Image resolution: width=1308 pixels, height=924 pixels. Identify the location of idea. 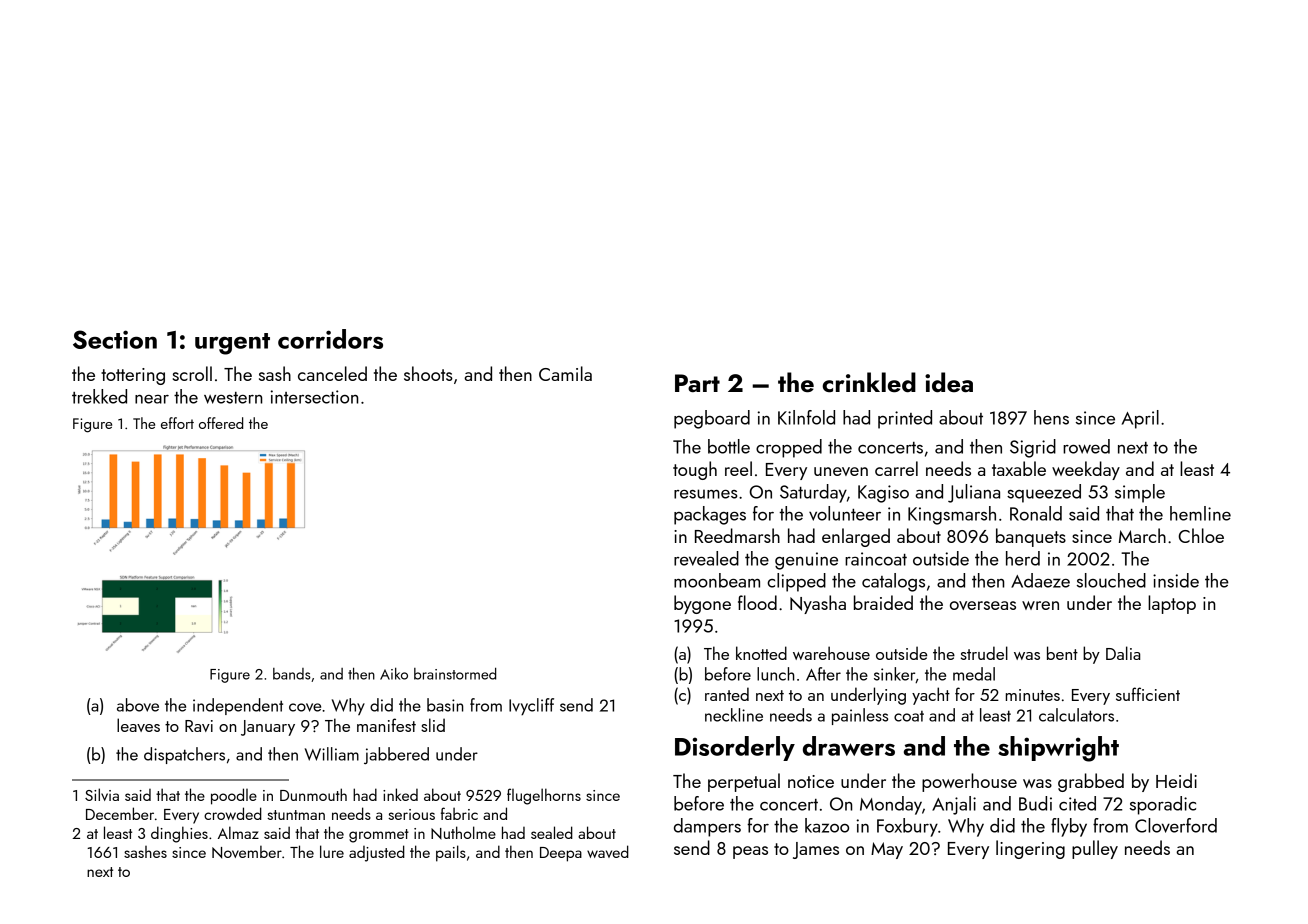
(949, 382).
